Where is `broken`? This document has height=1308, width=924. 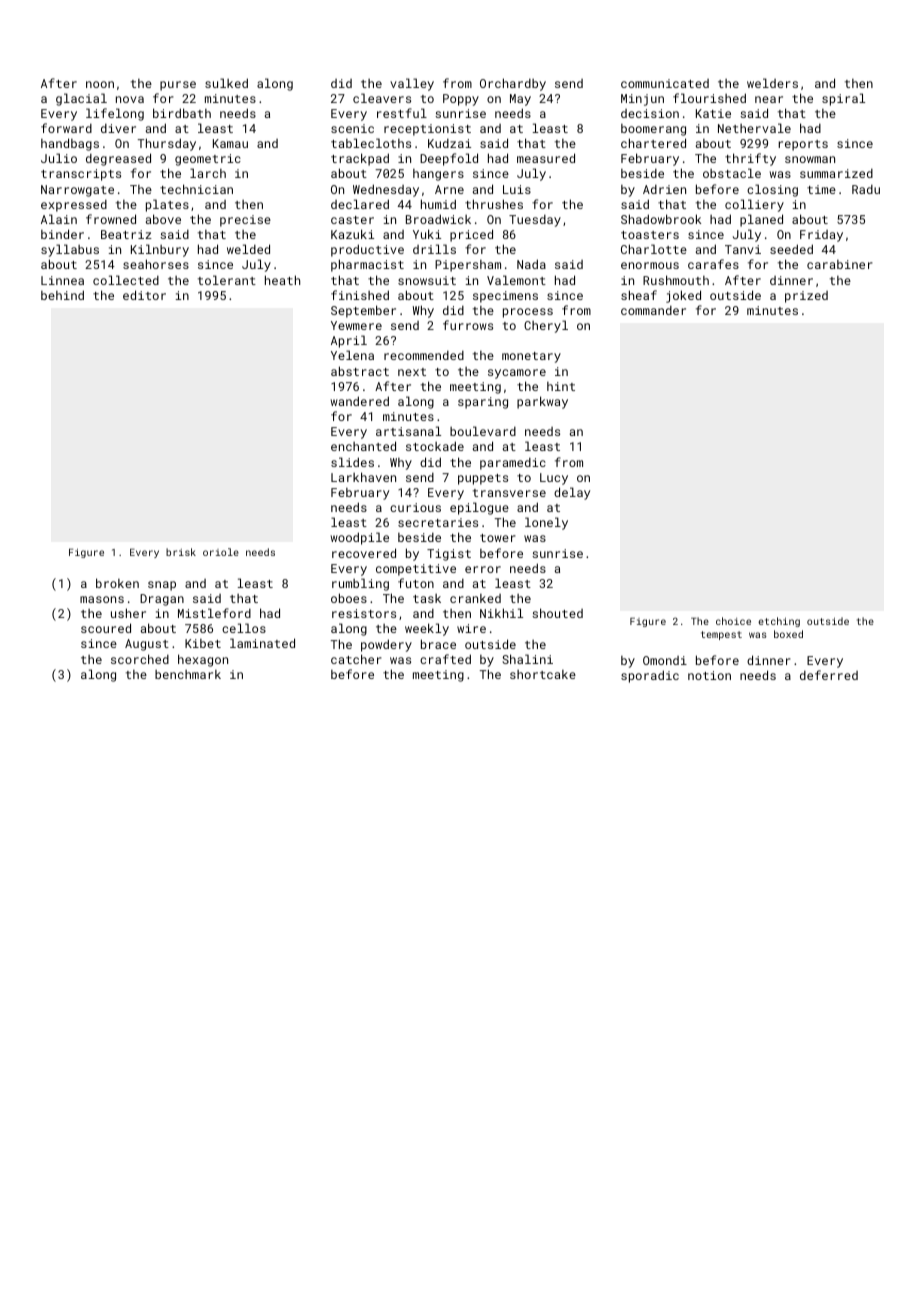 broken is located at coordinates (117, 583).
